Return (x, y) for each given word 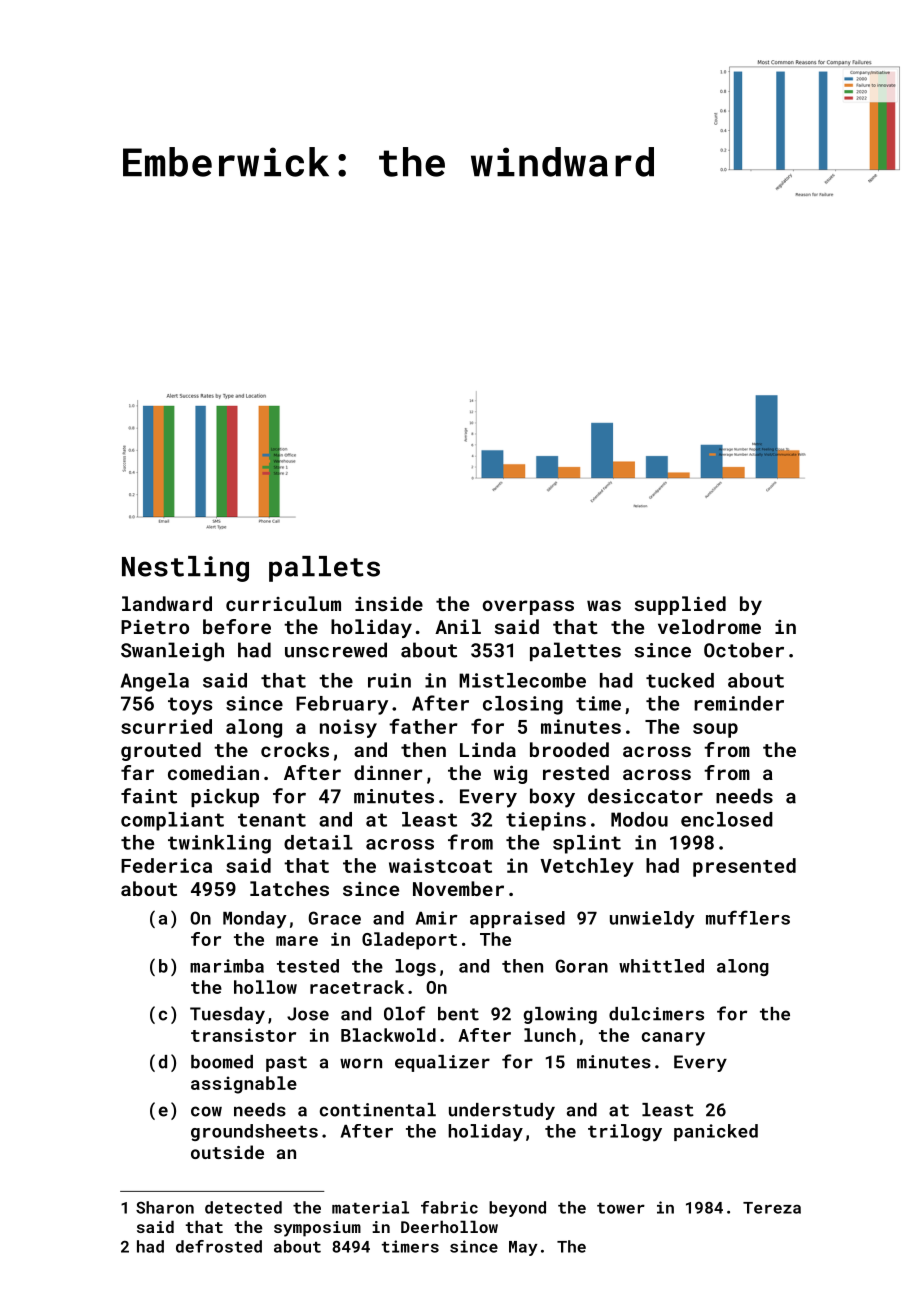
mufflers (748, 917)
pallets (324, 569)
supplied (680, 605)
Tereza (772, 1208)
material (370, 1207)
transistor (243, 1035)
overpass (528, 607)
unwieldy (652, 920)
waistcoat (440, 865)
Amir (436, 918)
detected (243, 1207)
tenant (272, 820)
